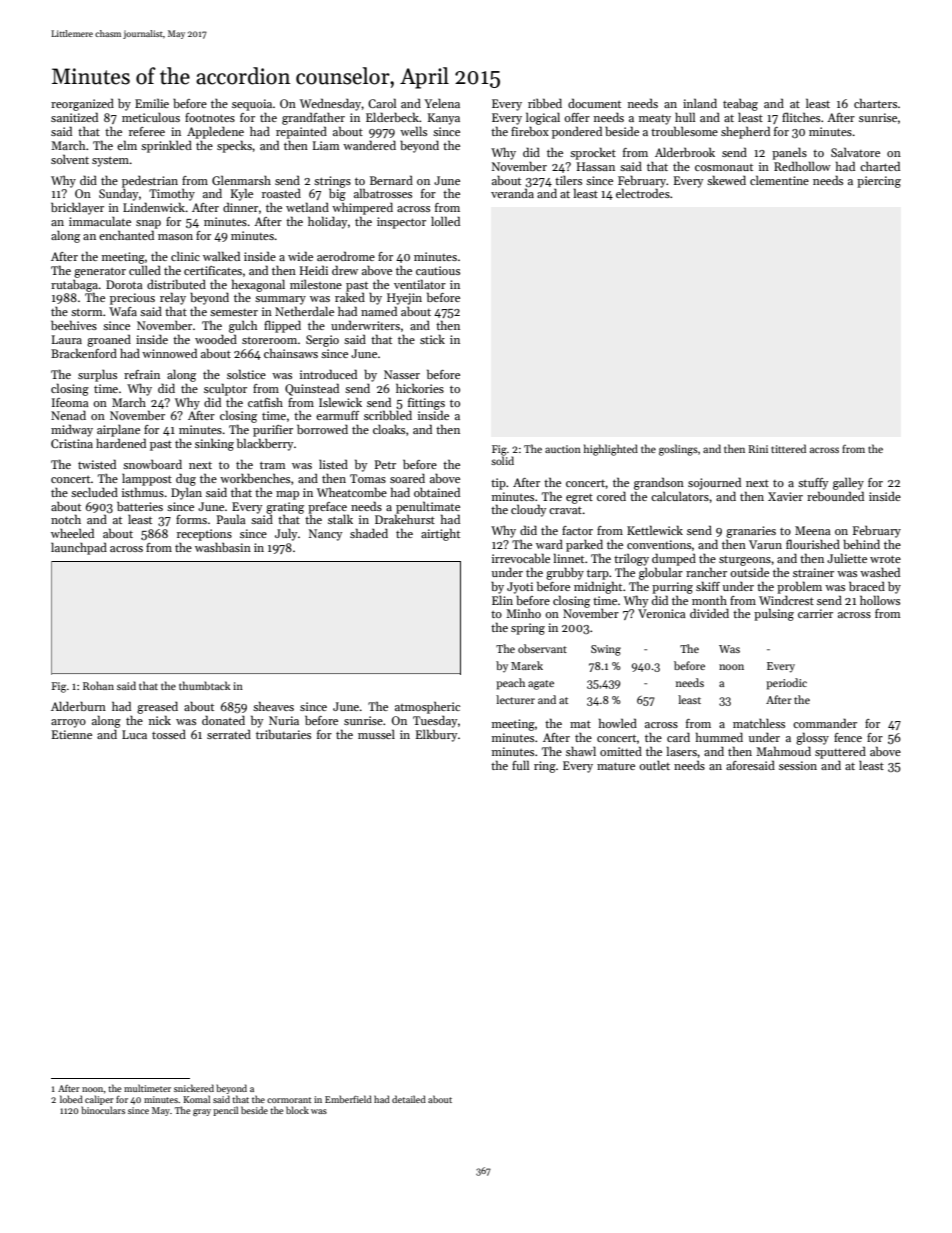 The image size is (952, 1233). What do you see at coordinates (432, 339) in the page?
I see `stick` at bounding box center [432, 339].
